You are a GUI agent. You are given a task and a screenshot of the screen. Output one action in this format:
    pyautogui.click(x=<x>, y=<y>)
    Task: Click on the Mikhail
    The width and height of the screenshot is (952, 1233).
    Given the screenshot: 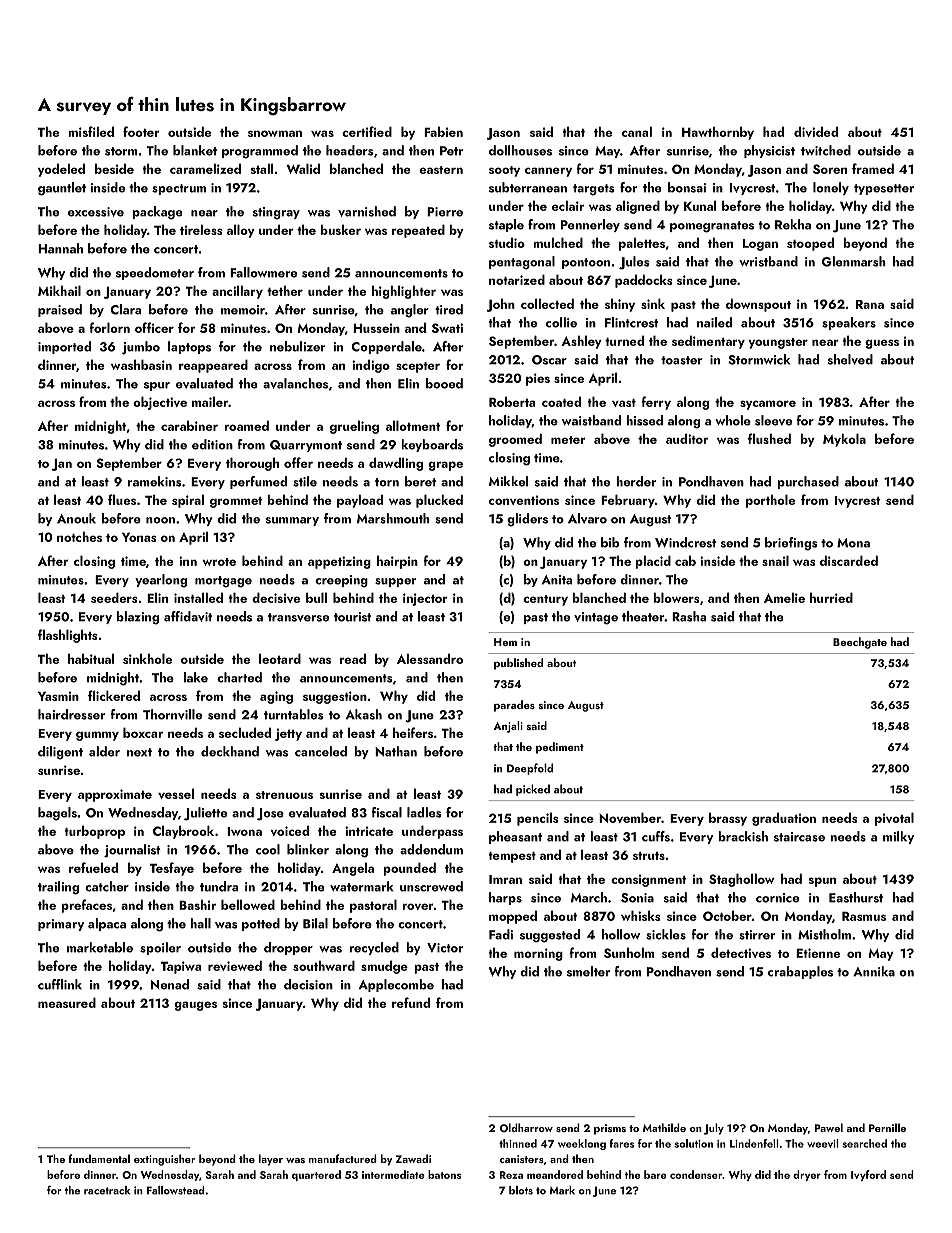 What is the action you would take?
    pyautogui.click(x=59, y=290)
